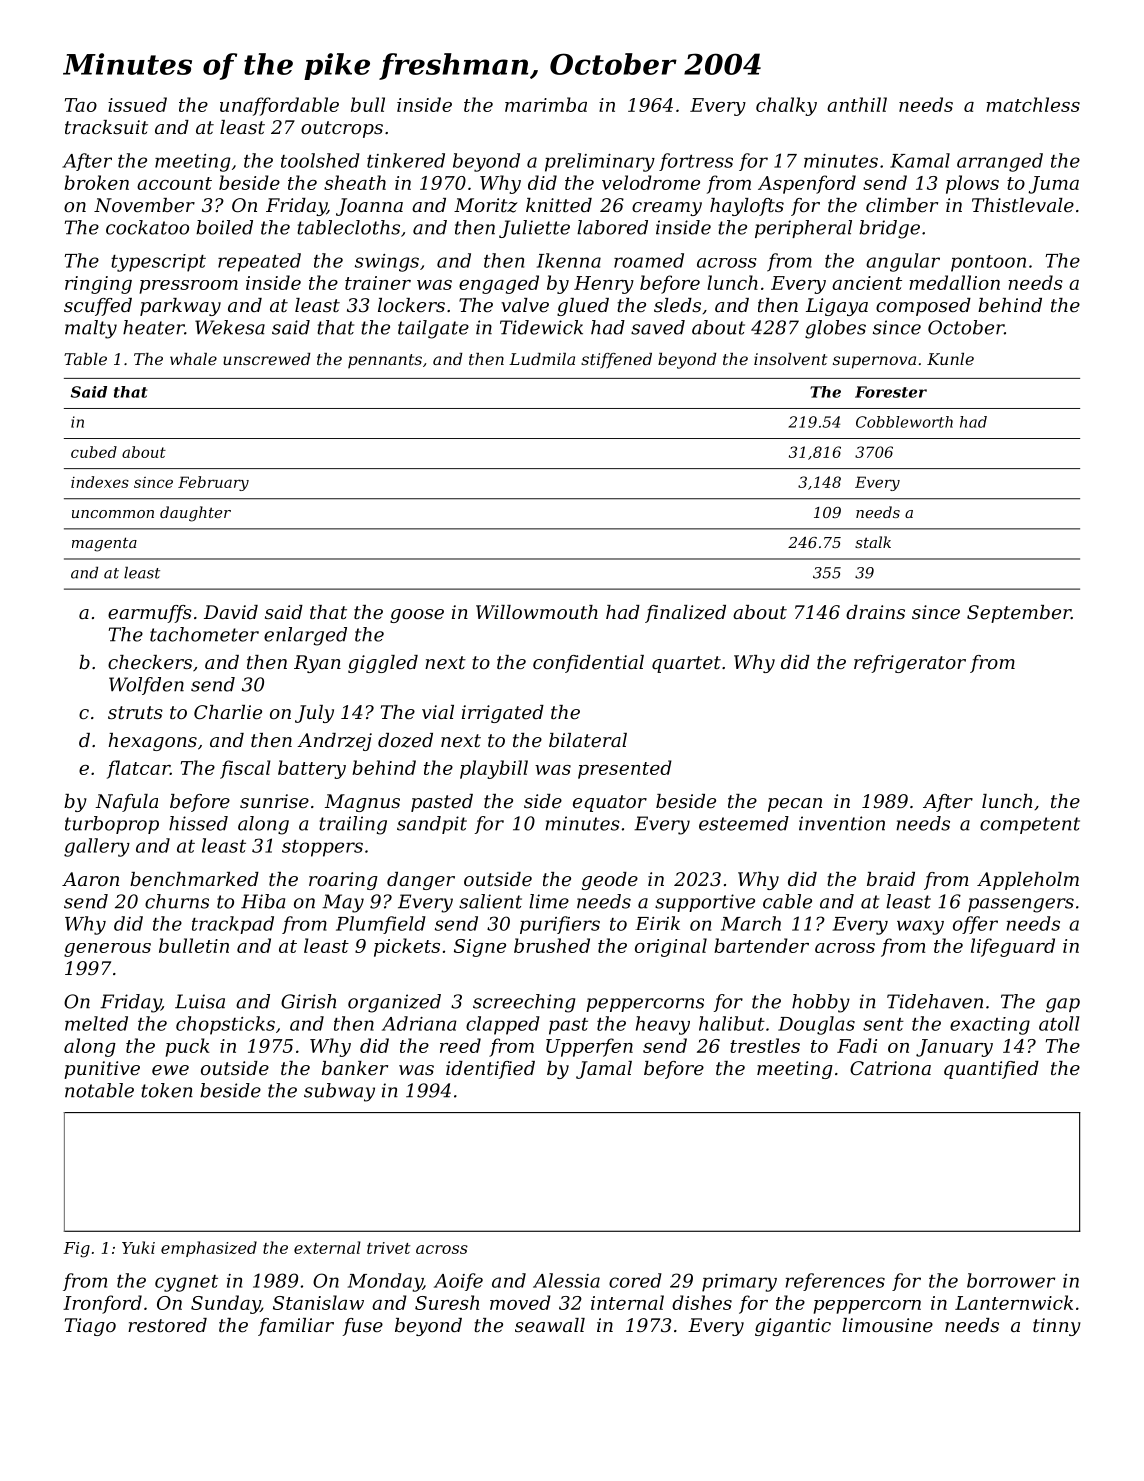 The image size is (1144, 1481). What do you see at coordinates (904, 422) in the screenshot?
I see `Cobbleworth` at bounding box center [904, 422].
